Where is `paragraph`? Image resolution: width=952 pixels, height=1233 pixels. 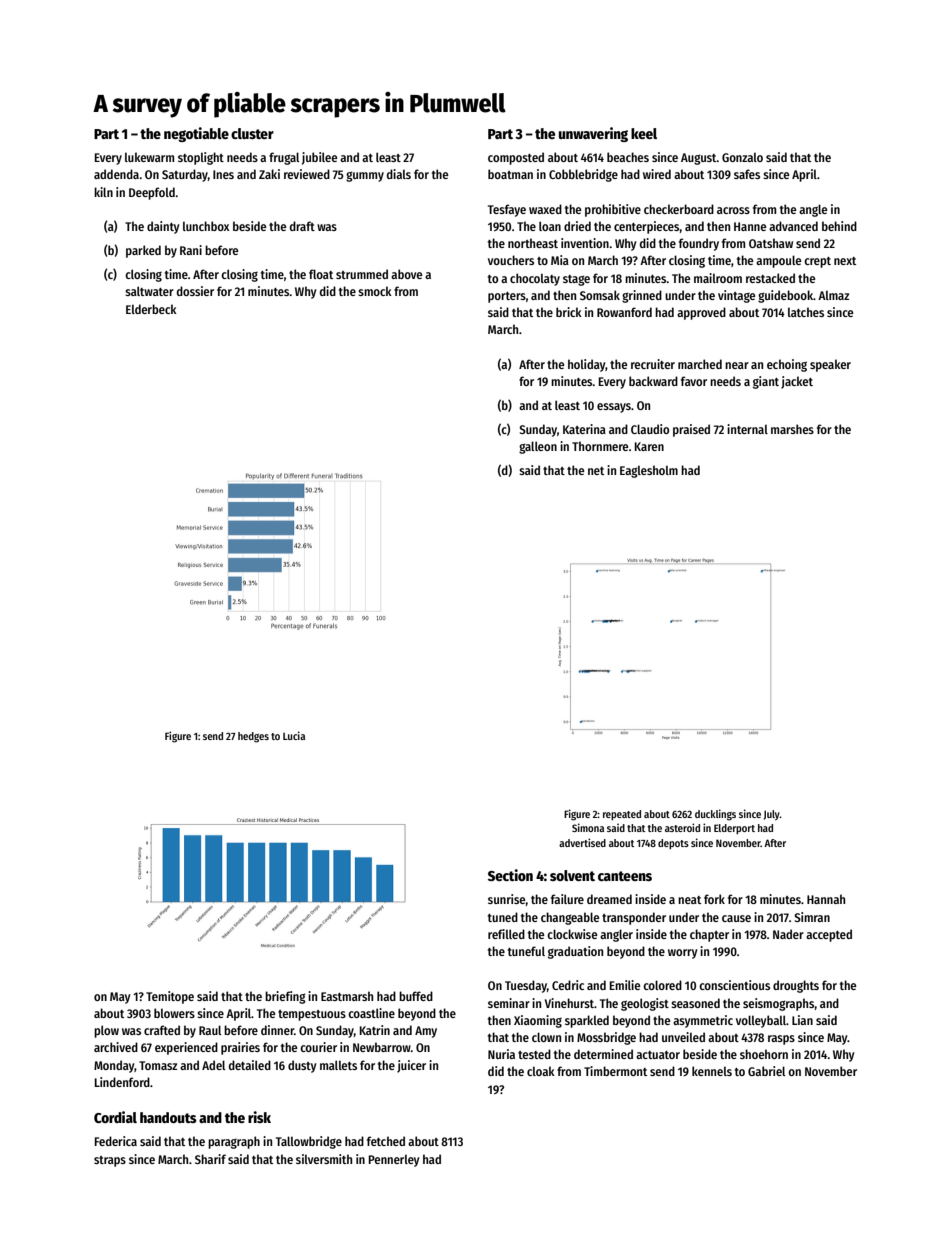
paragraph is located at coordinates (234, 1142).
